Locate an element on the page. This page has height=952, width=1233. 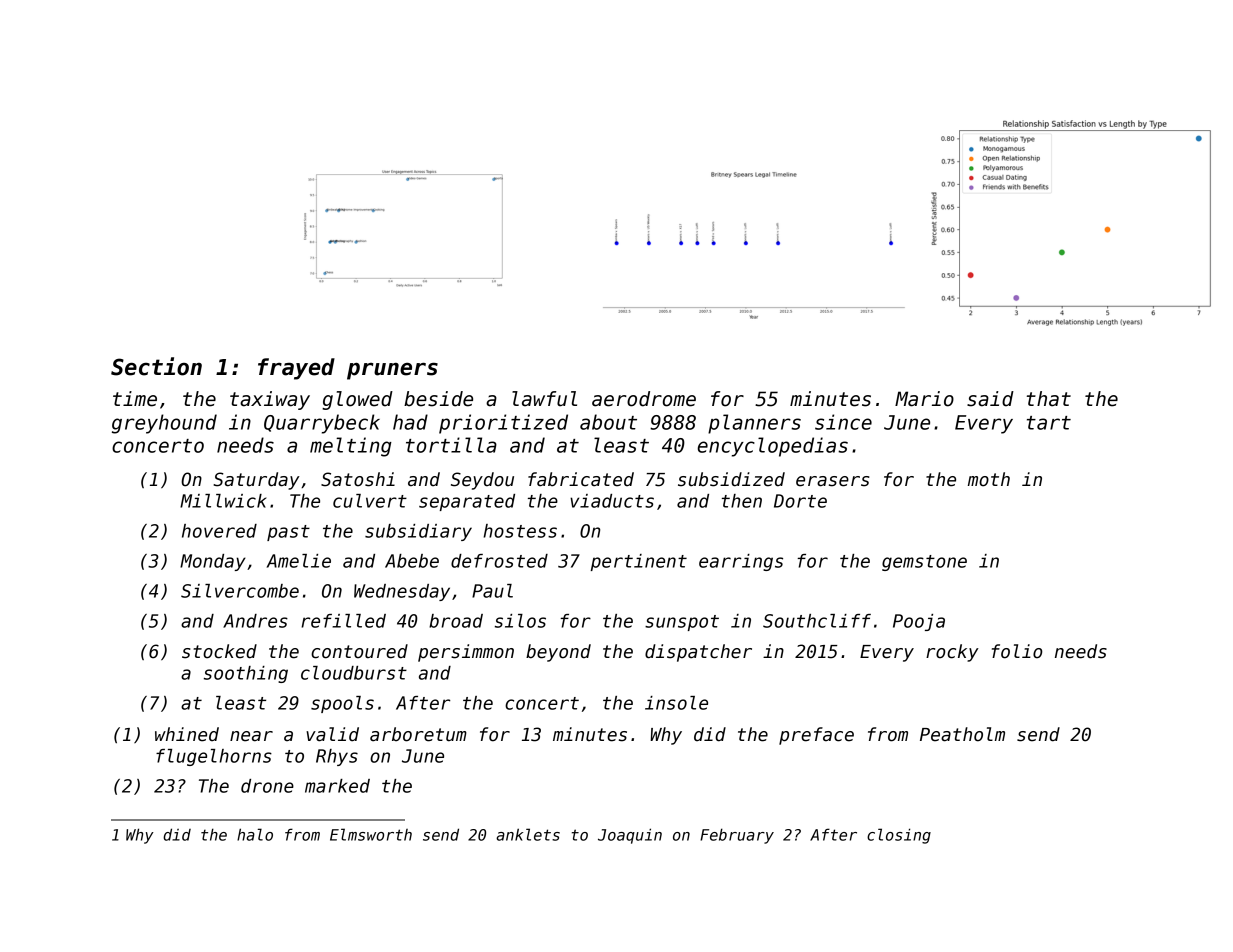
said is located at coordinates (990, 399).
